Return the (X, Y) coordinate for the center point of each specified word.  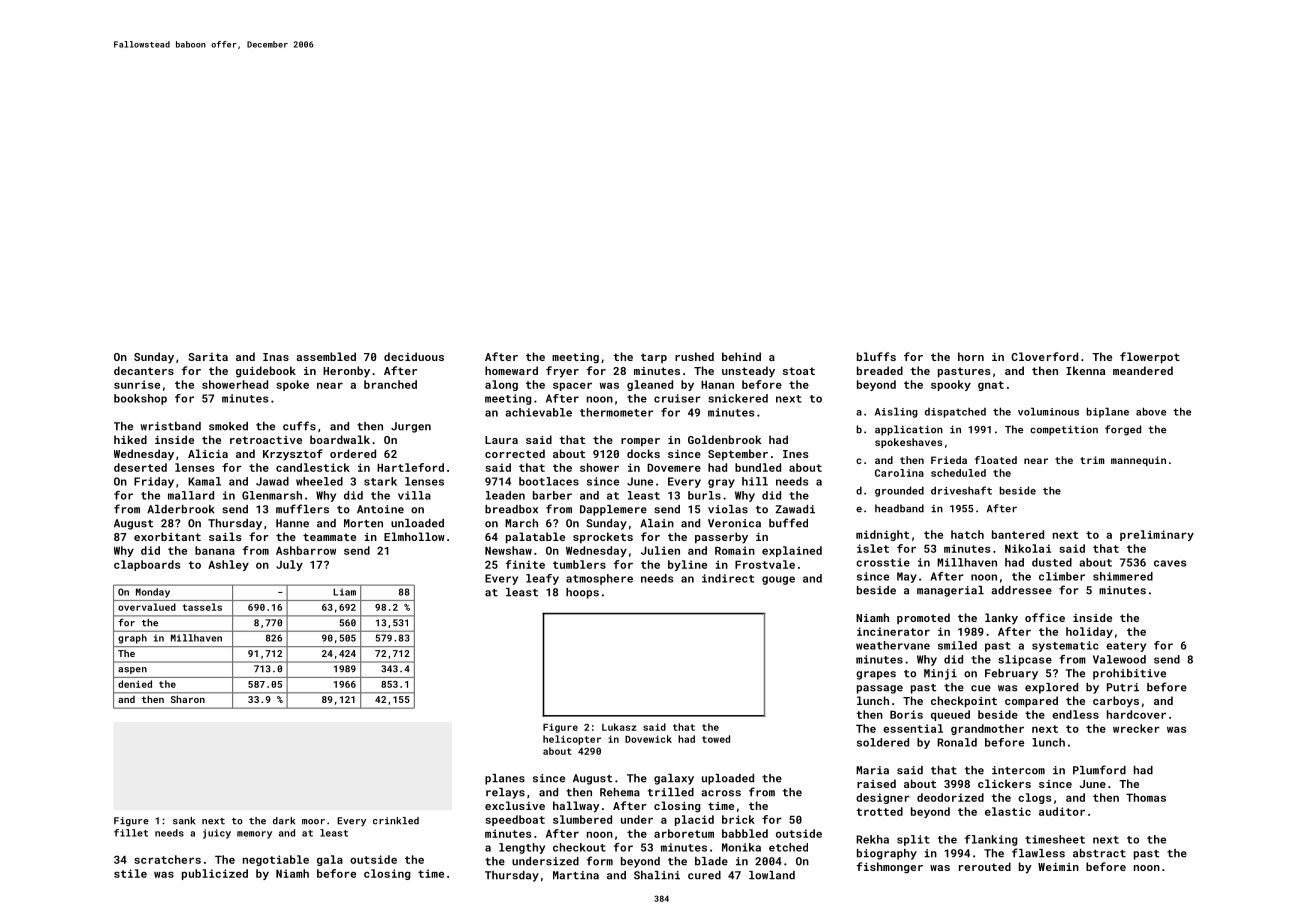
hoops (582, 593)
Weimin (1058, 867)
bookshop (140, 399)
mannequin (1138, 461)
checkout (579, 847)
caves (1170, 563)
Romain (735, 550)
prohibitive (1129, 674)
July (289, 565)
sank (184, 821)
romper (640, 442)
